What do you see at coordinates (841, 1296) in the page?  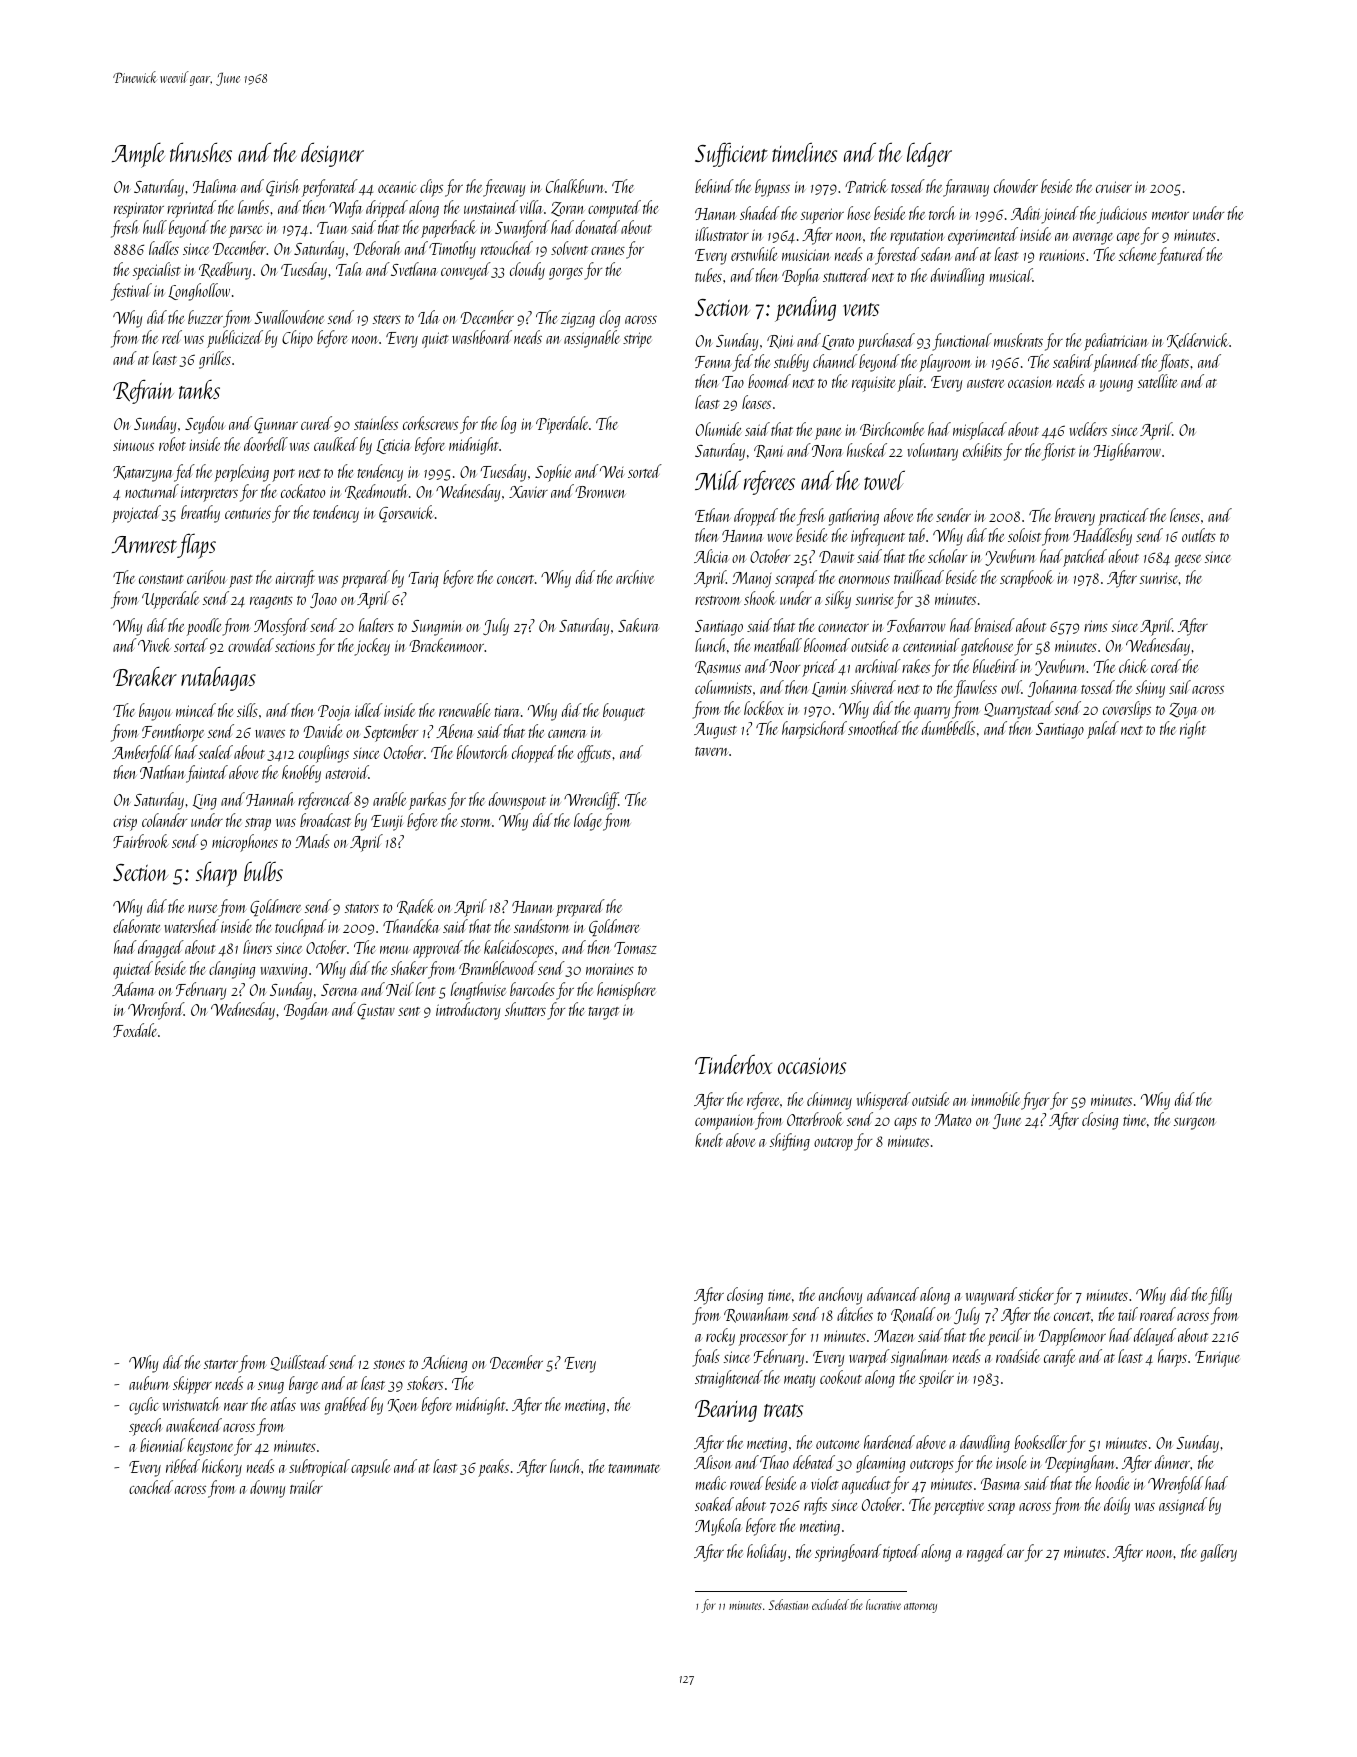 I see `anchovy` at bounding box center [841, 1296].
